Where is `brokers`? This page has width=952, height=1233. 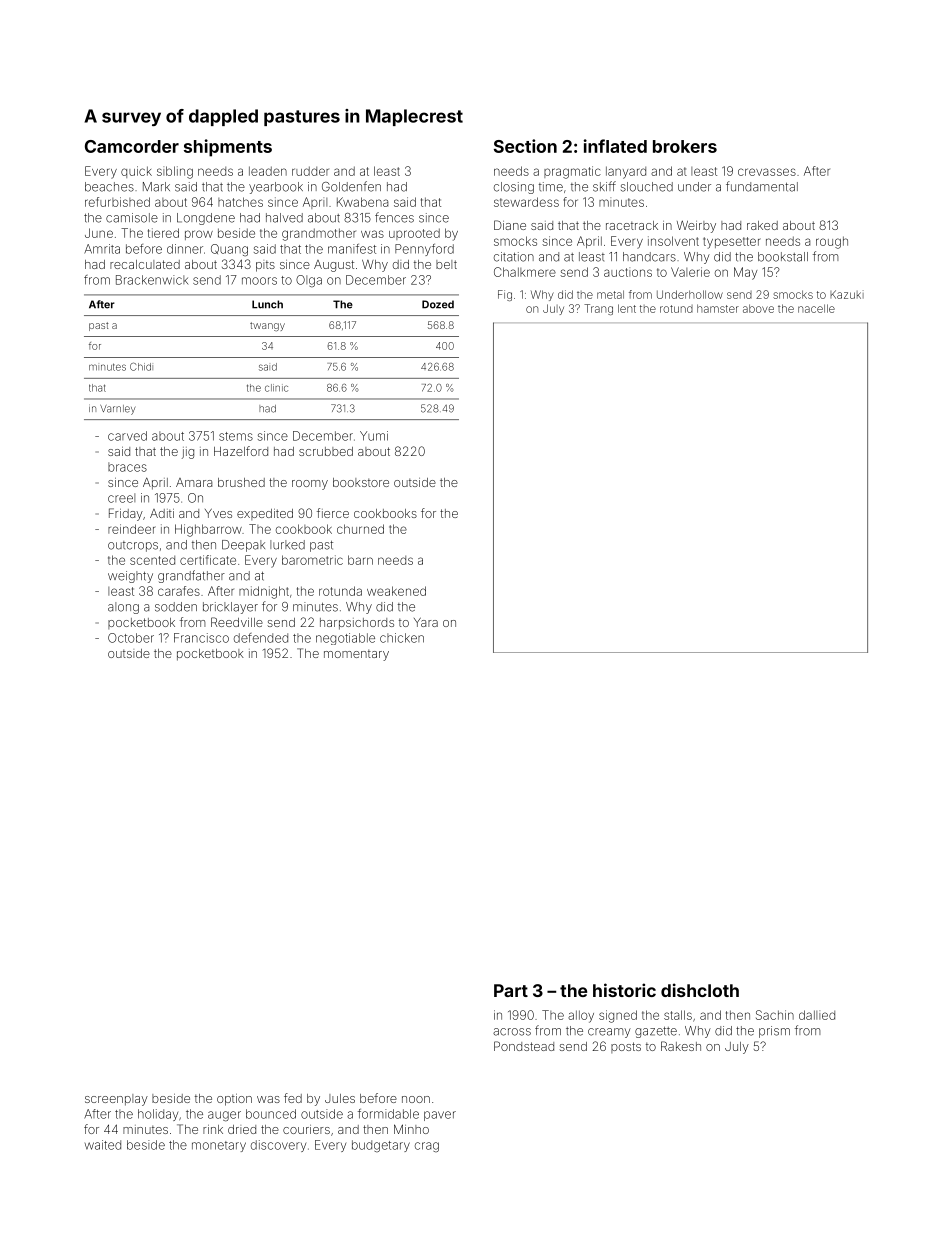 brokers is located at coordinates (685, 146).
